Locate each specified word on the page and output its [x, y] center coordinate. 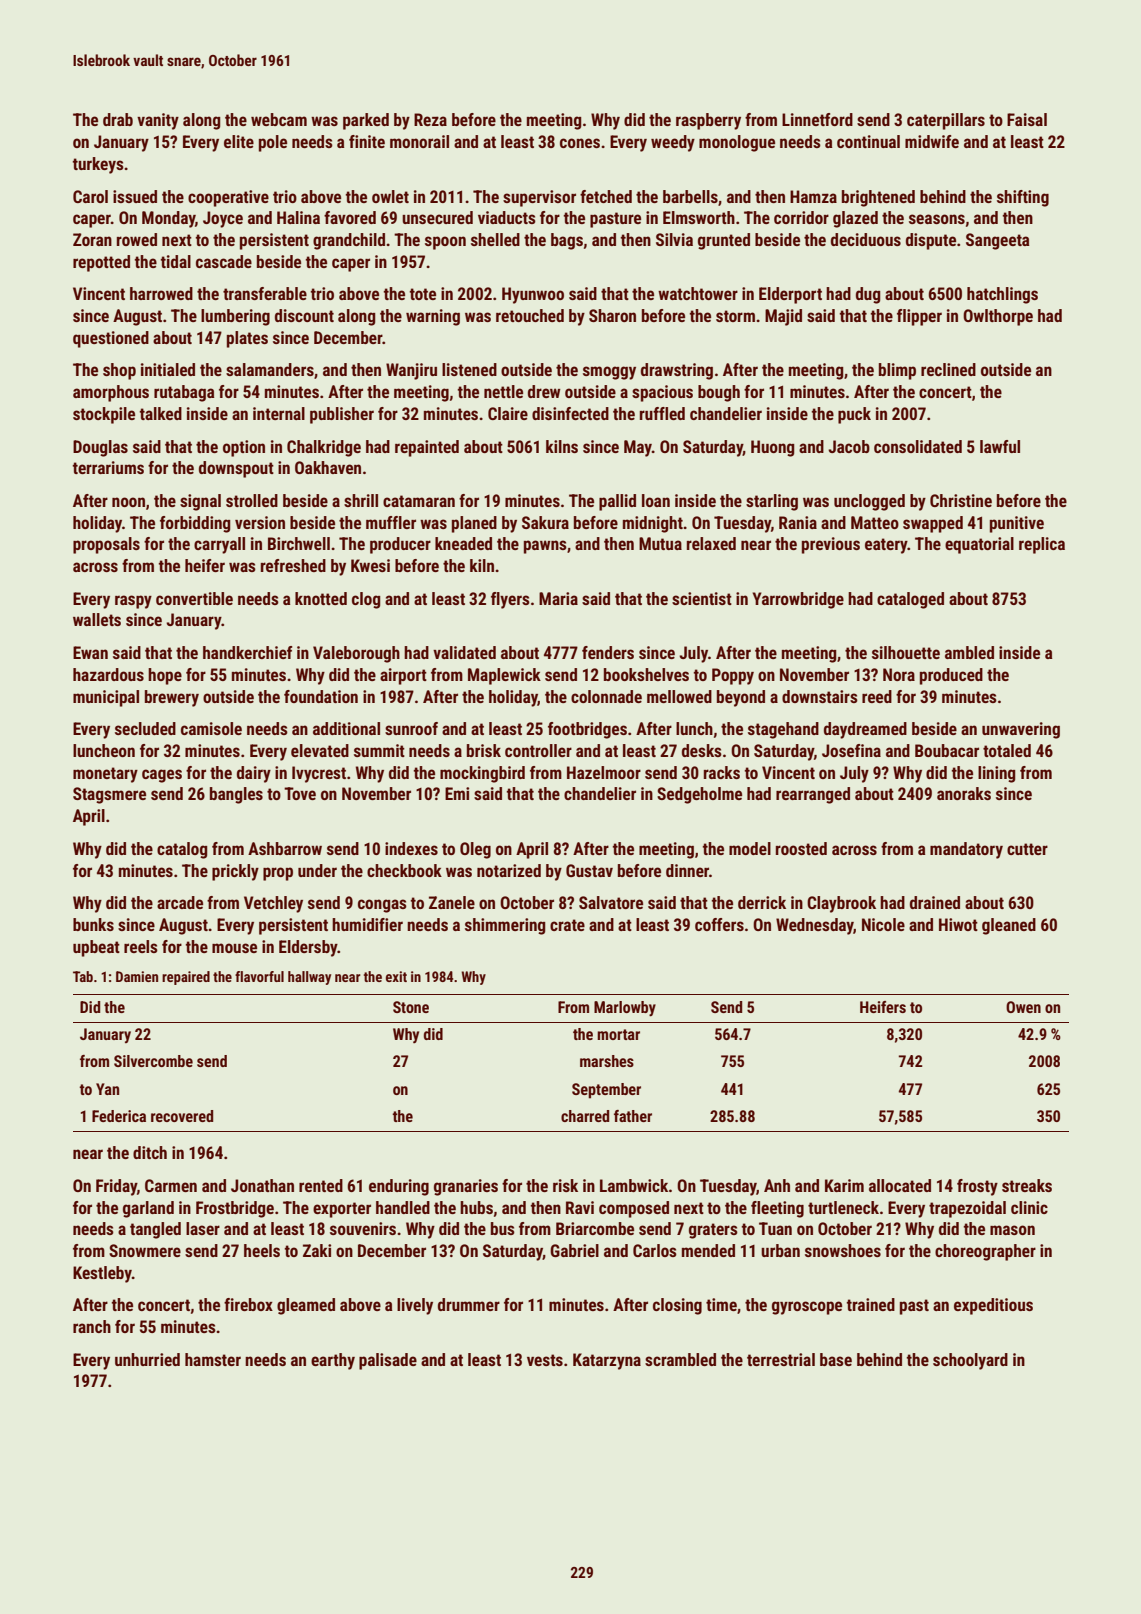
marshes [607, 1061]
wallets [97, 619]
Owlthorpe [998, 317]
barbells [690, 196]
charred [585, 1116]
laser [203, 1228]
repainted [427, 448]
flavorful [259, 976]
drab [118, 119]
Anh [777, 1185]
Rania [798, 522]
